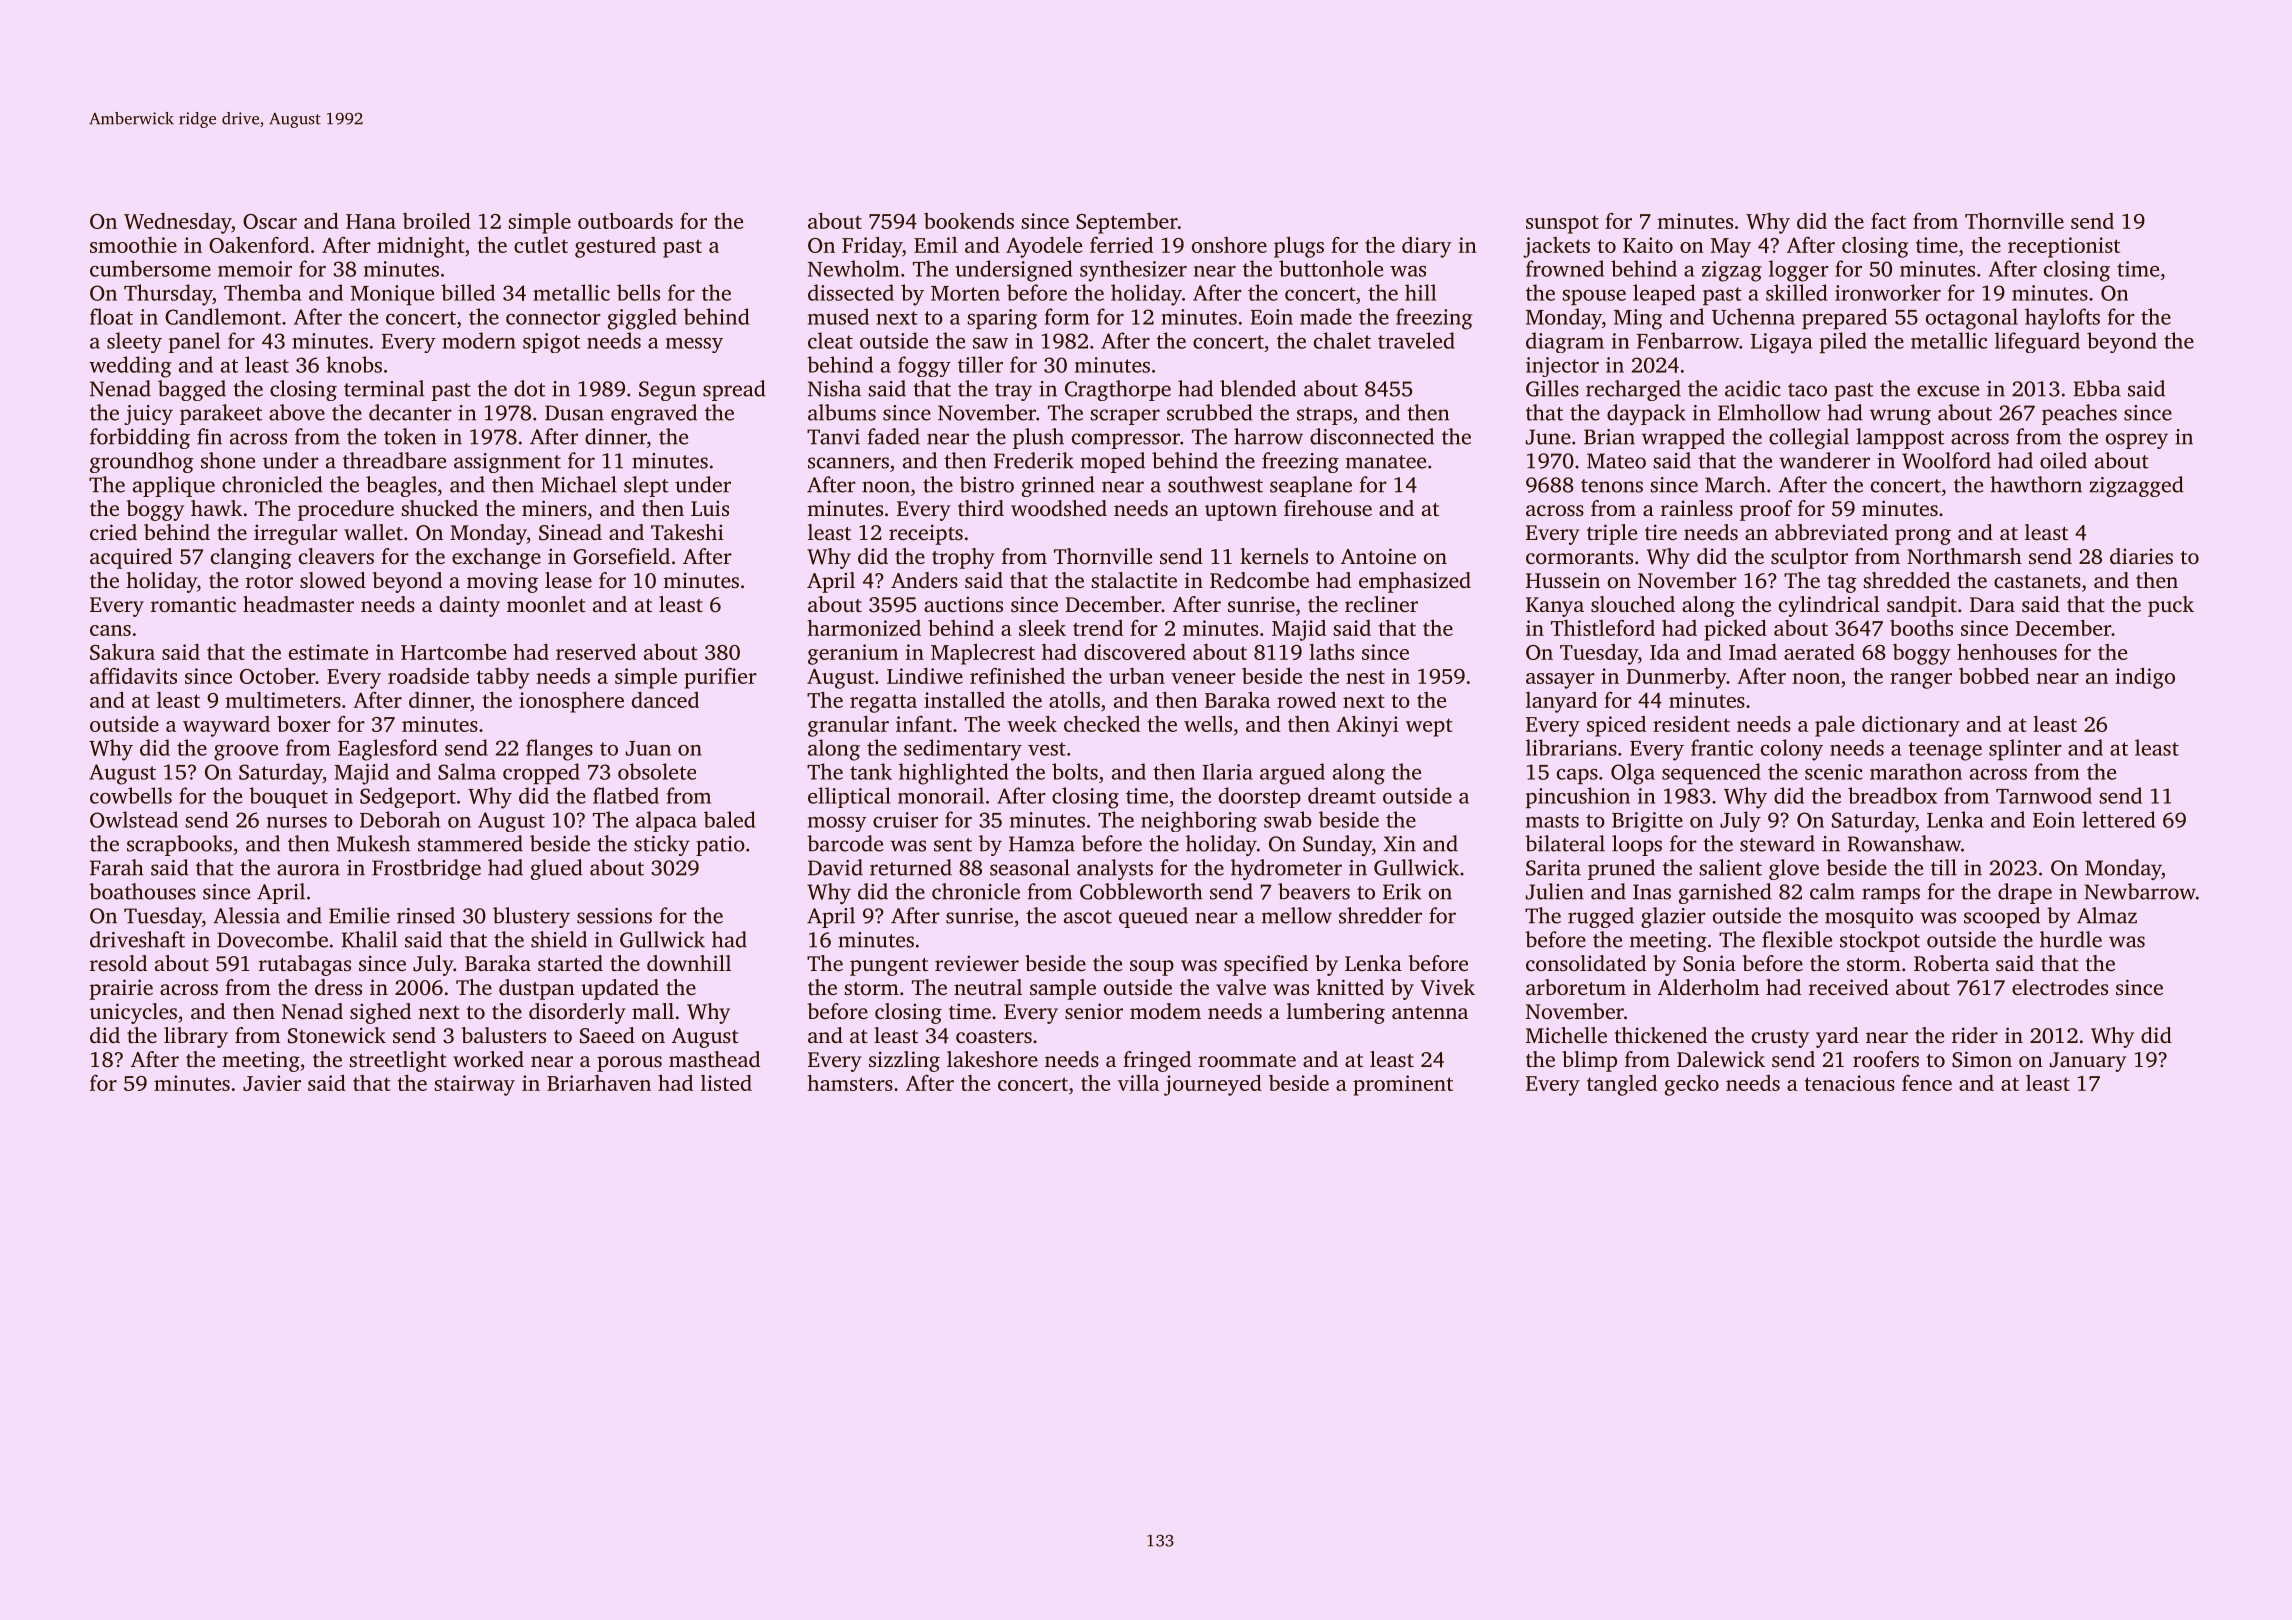  What do you see at coordinates (1888, 221) in the image?
I see `fact` at bounding box center [1888, 221].
